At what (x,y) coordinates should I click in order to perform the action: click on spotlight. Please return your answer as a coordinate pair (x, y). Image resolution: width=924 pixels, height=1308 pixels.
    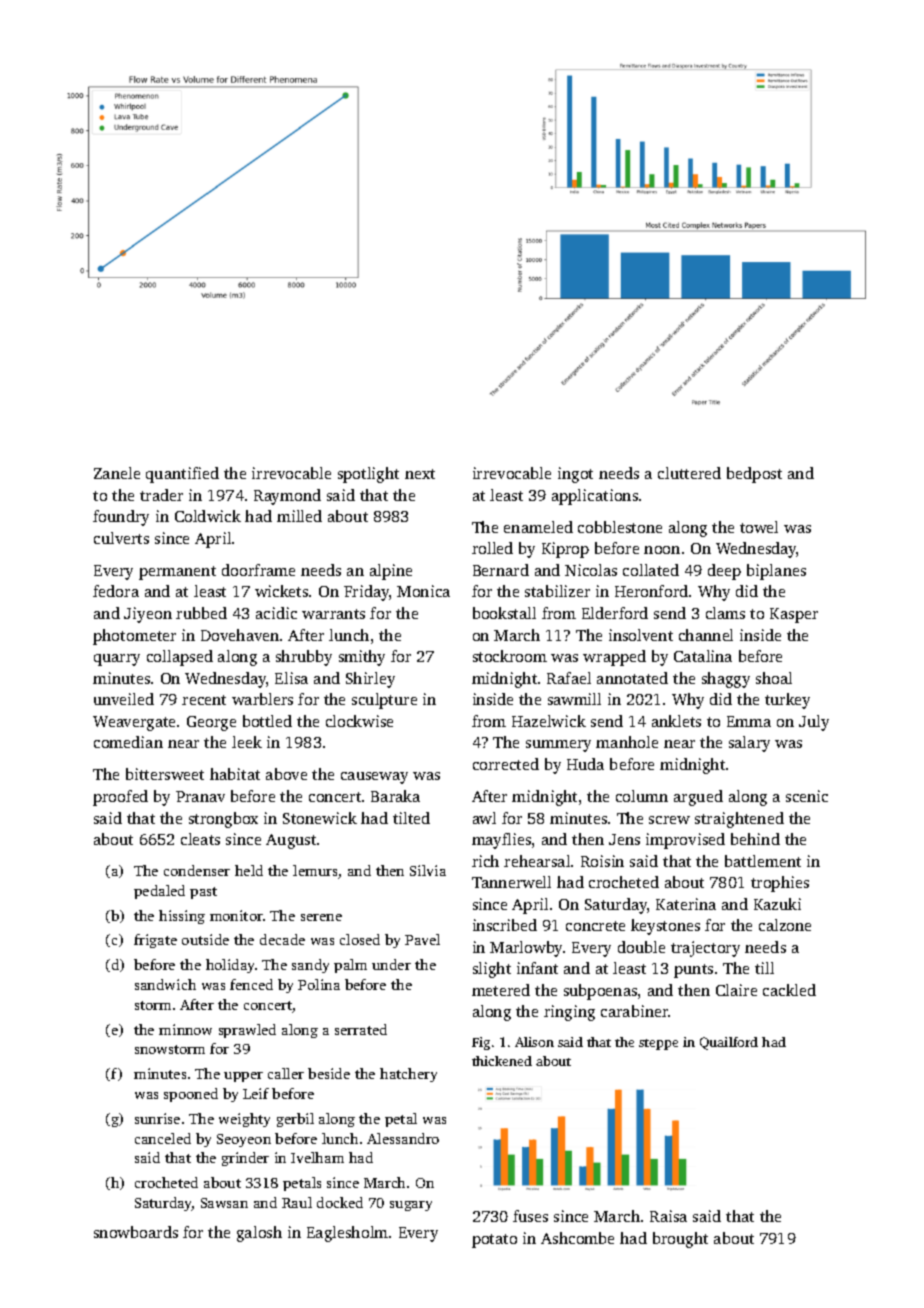
    Looking at the image, I should click on (368, 475).
